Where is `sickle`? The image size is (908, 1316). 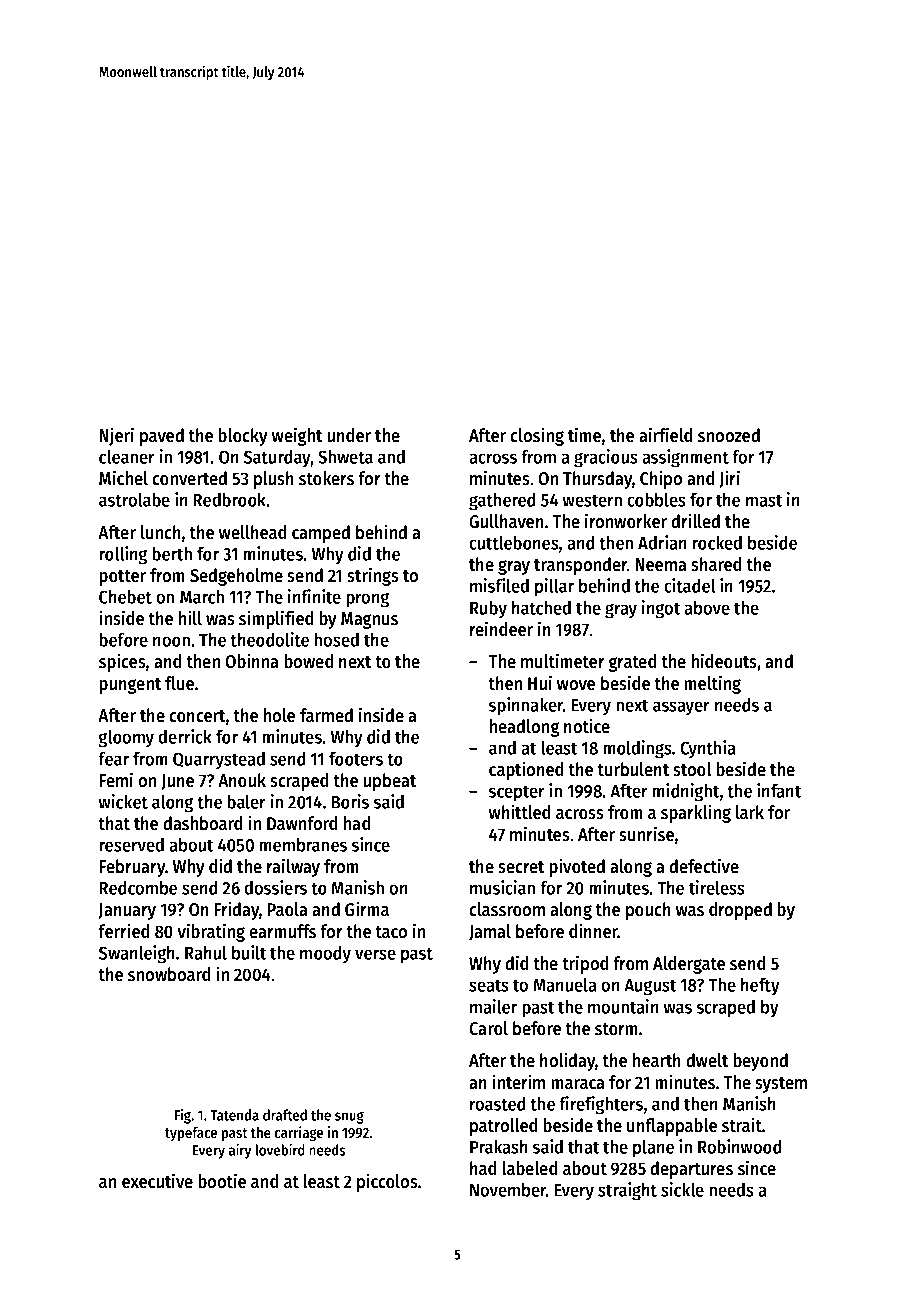 sickle is located at coordinates (682, 1189).
